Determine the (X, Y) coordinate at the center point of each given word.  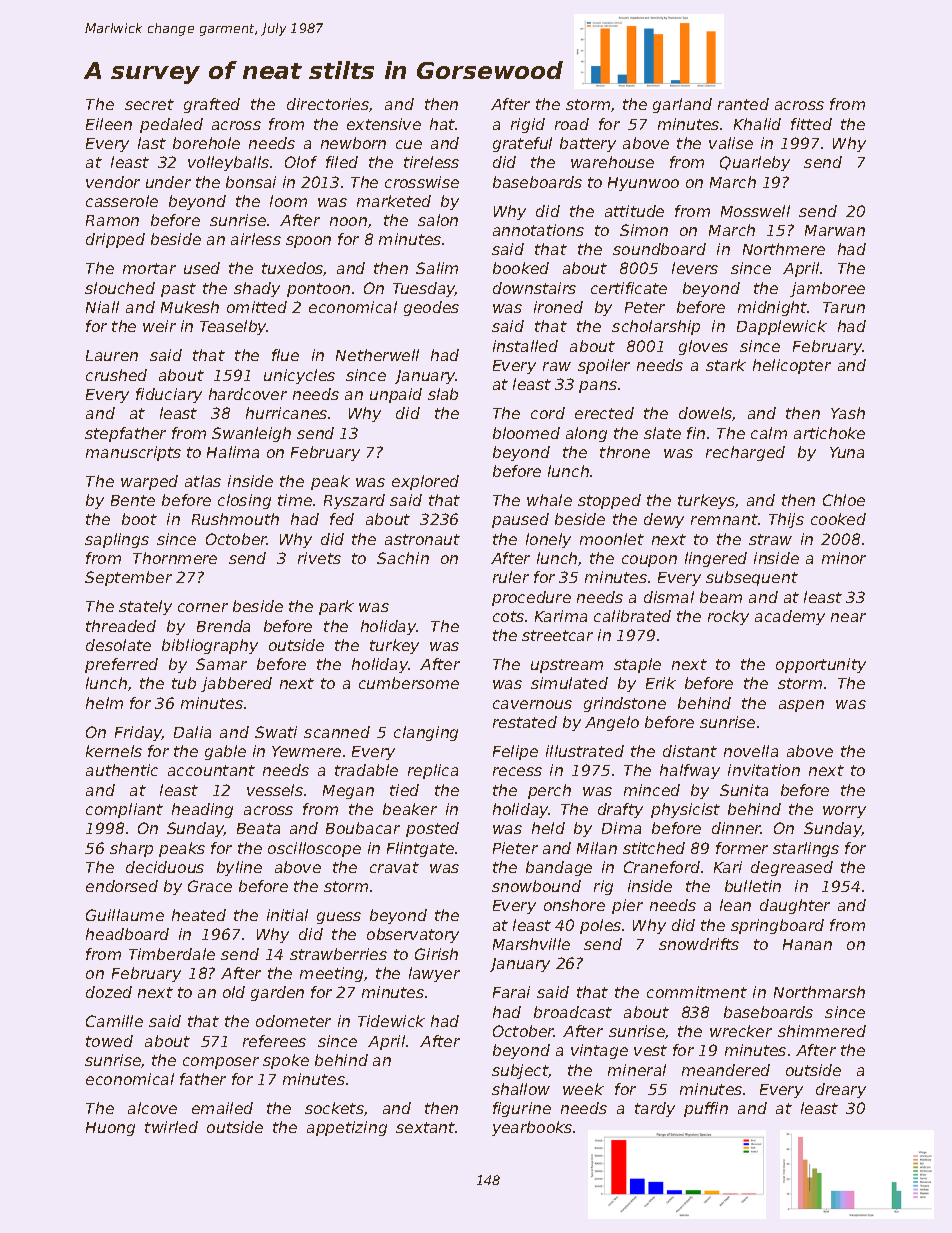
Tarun (844, 307)
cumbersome (409, 683)
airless (256, 239)
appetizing (347, 1128)
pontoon (318, 290)
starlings (806, 849)
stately (145, 607)
